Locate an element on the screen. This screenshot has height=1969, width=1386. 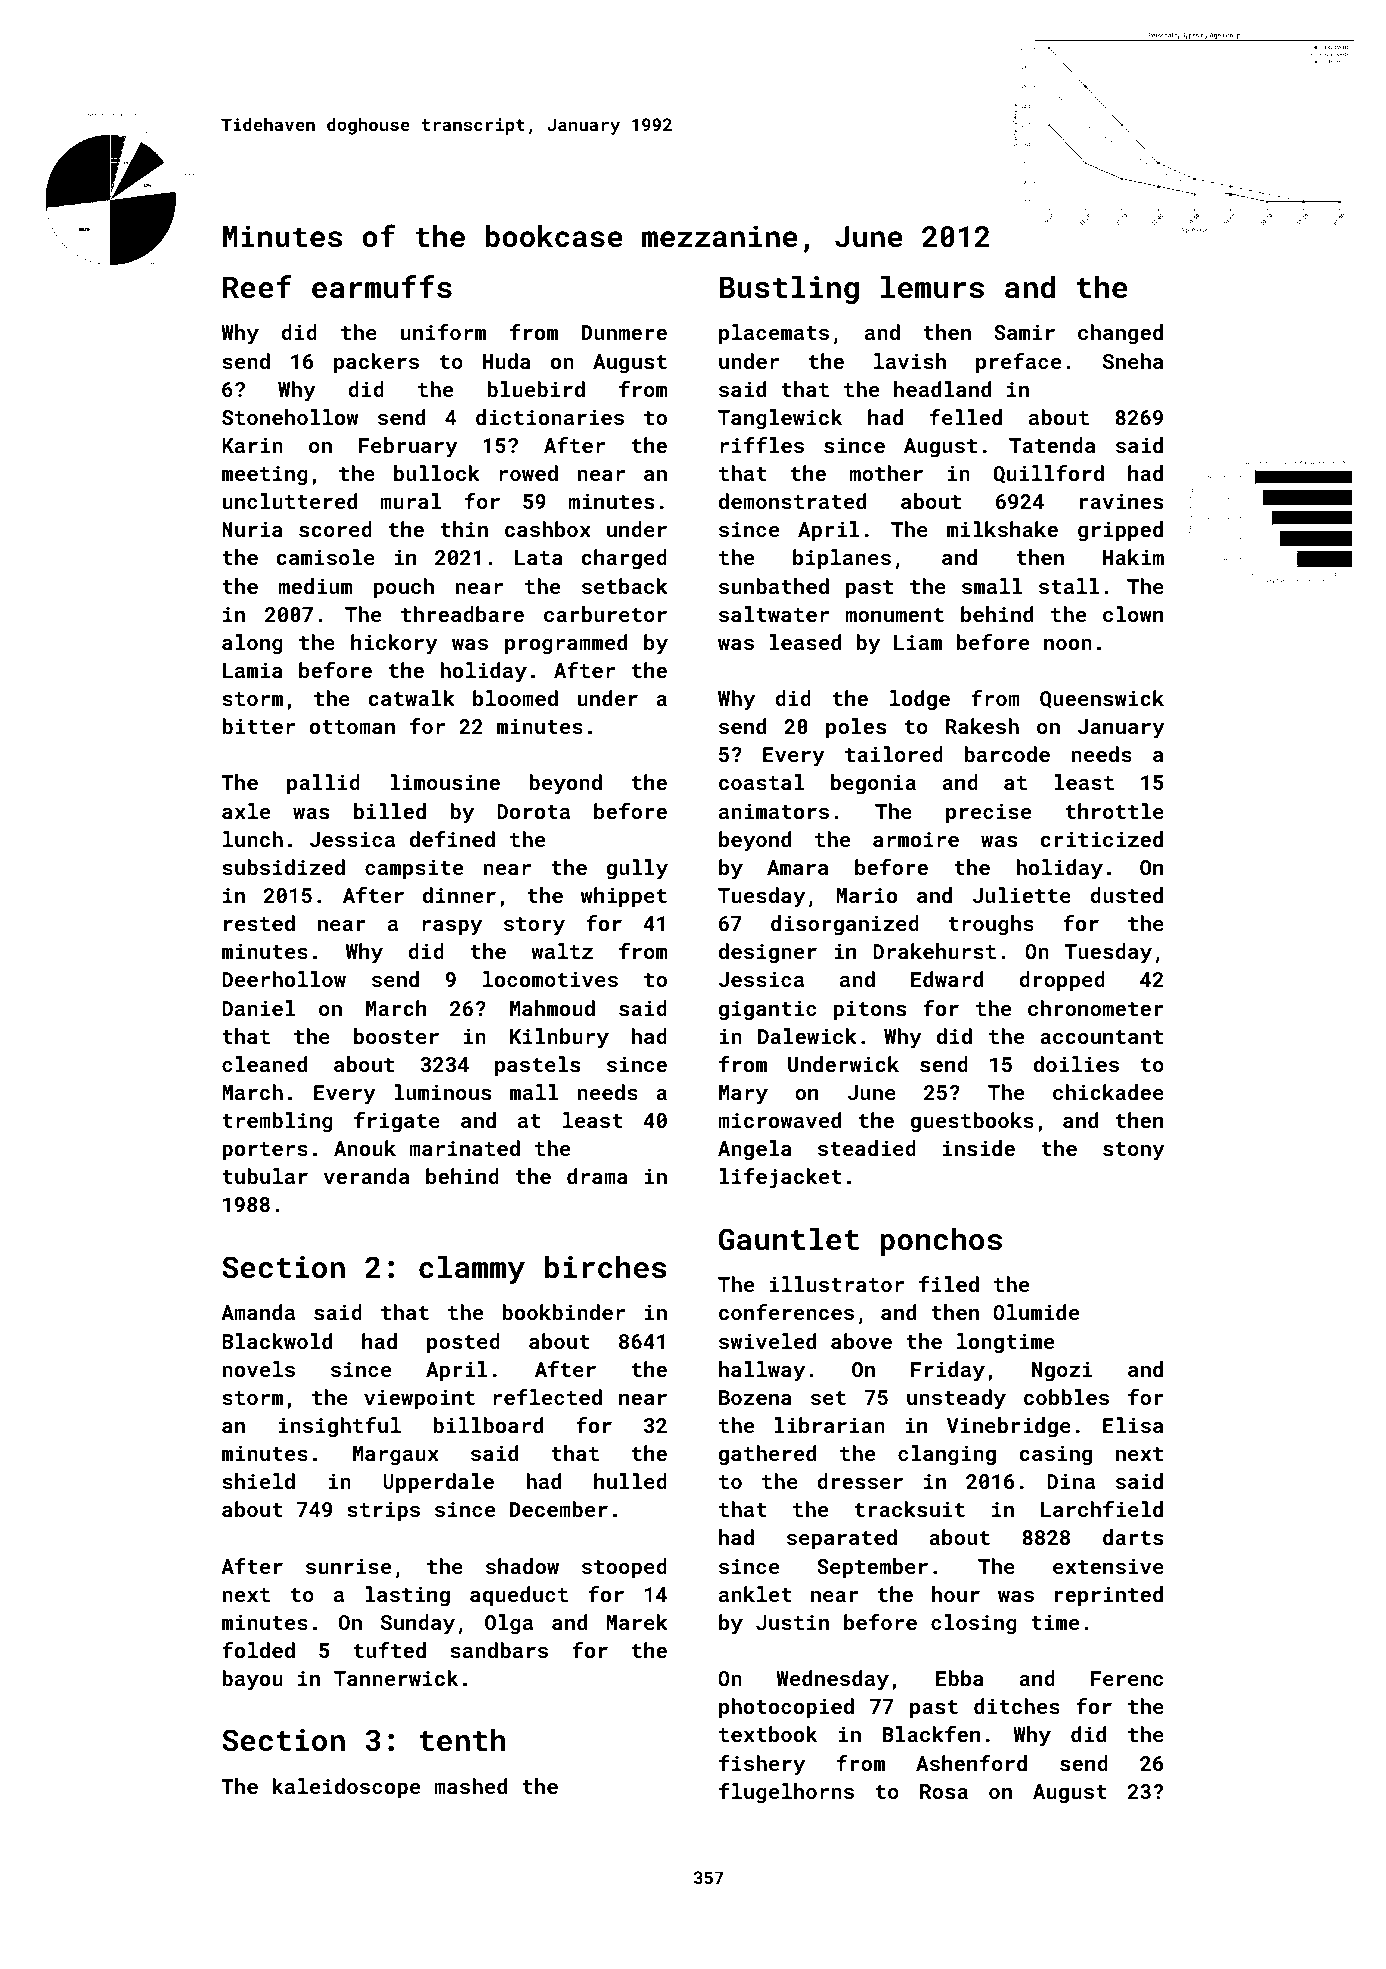
Stonehollow is located at coordinates (290, 417).
